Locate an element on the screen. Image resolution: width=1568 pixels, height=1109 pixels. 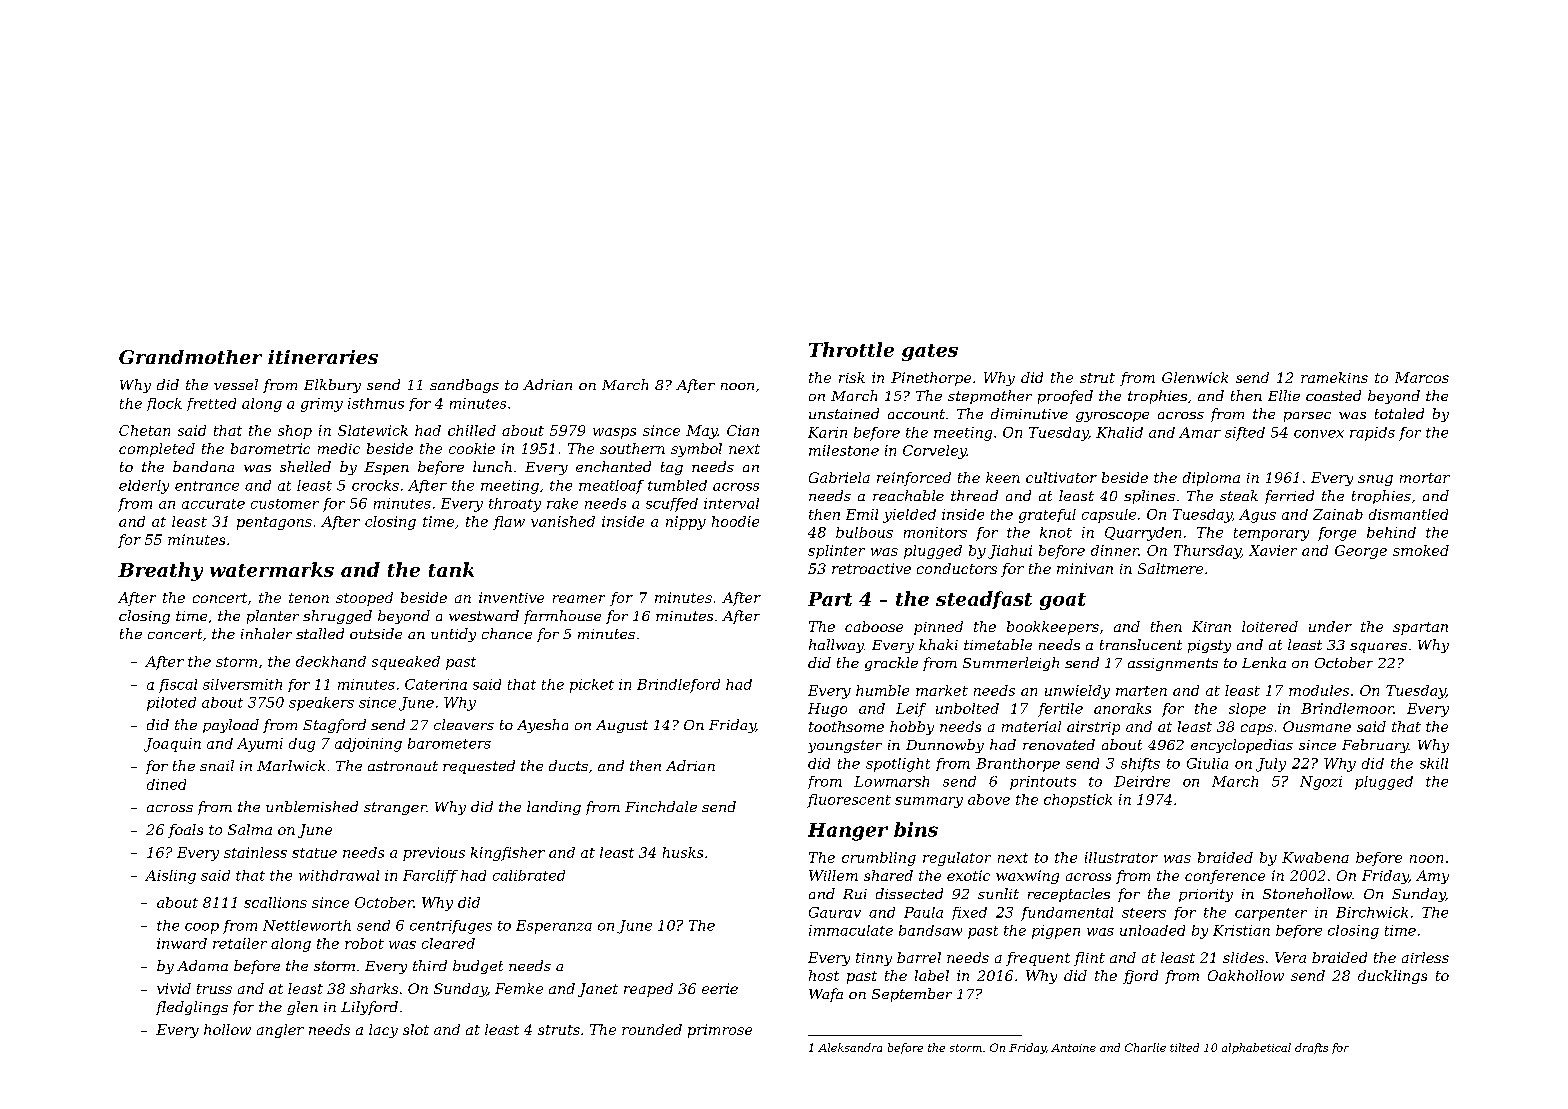
stooped is located at coordinates (364, 599).
